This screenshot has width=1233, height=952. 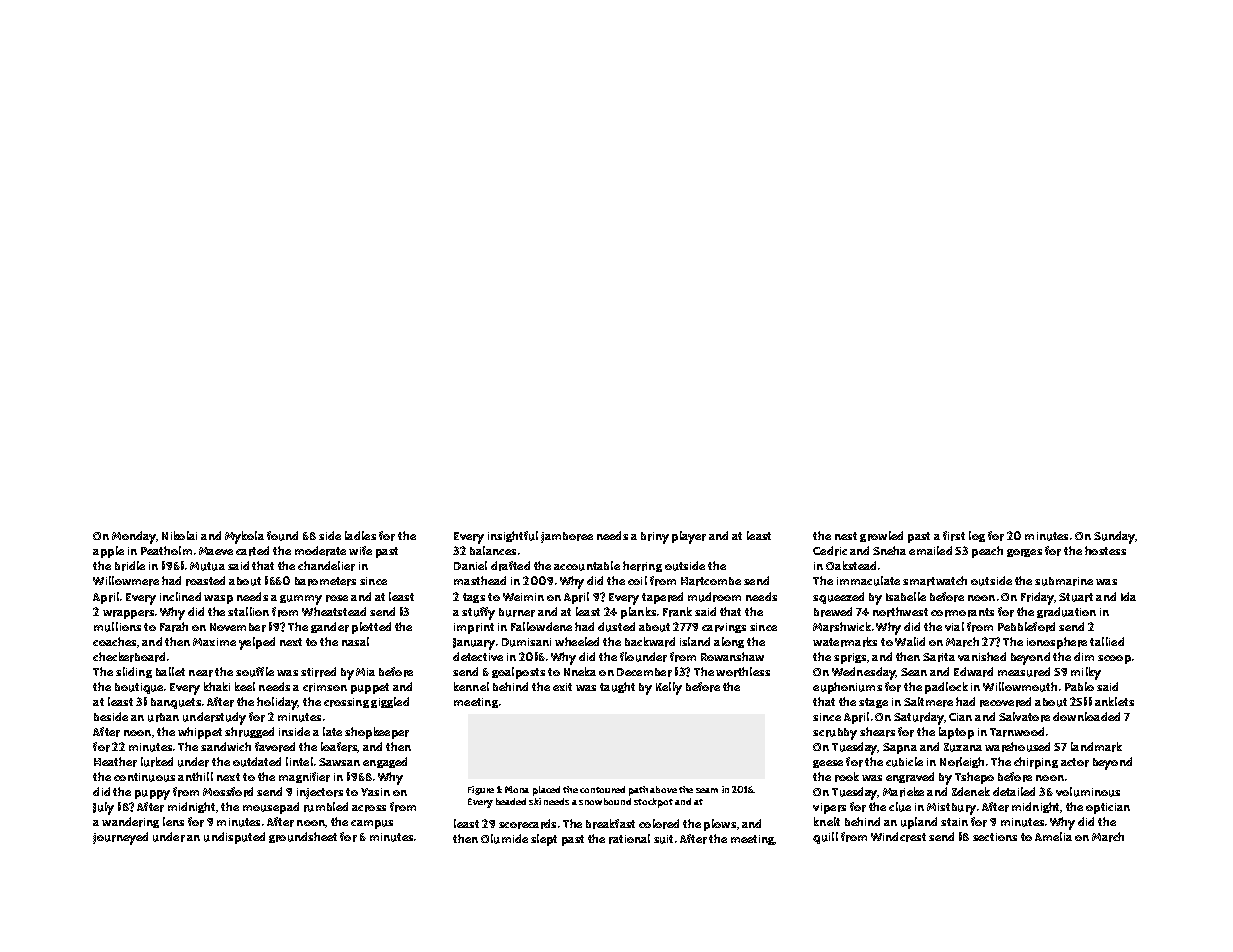 I want to click on player, so click(x=689, y=537).
